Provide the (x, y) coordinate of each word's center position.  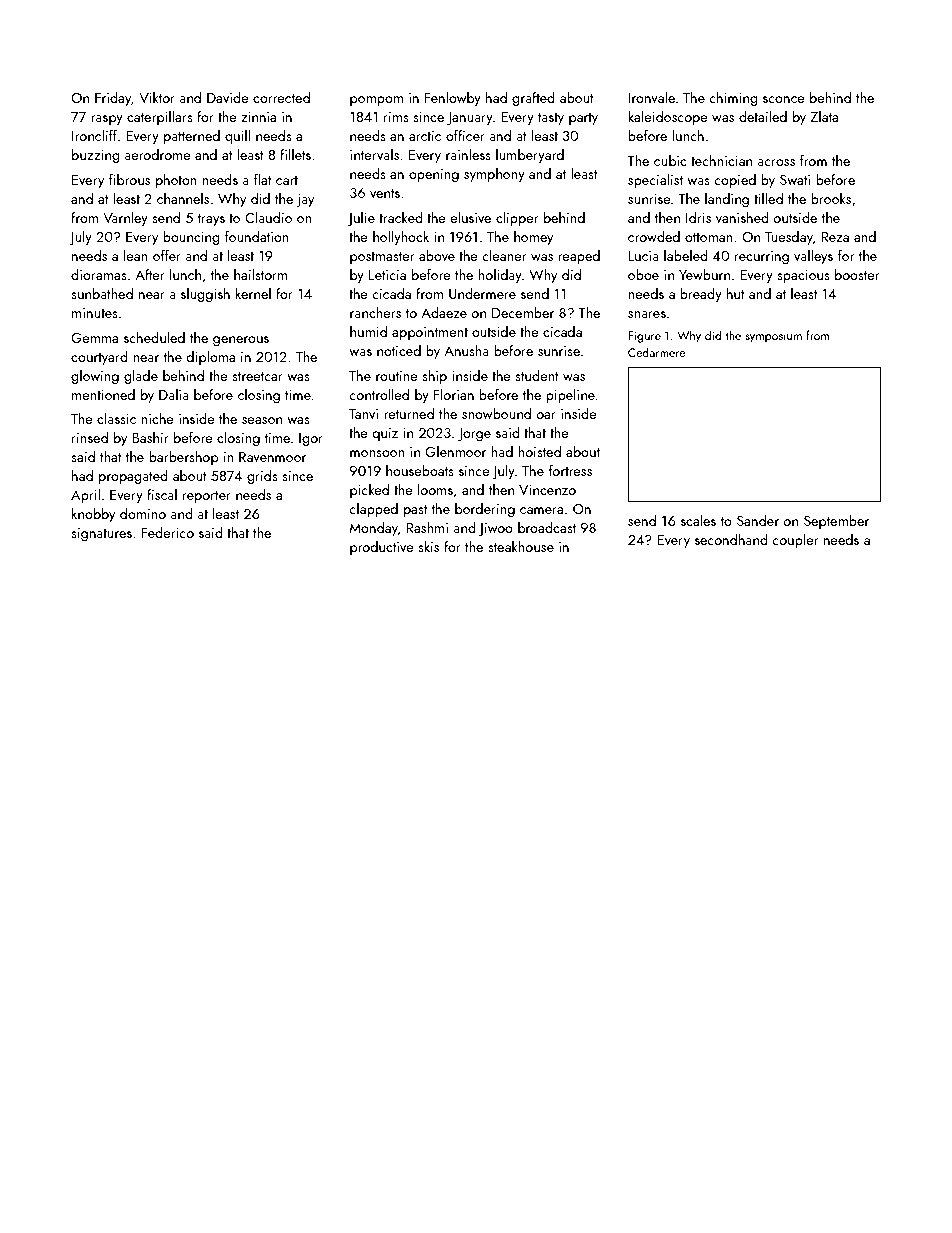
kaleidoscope (668, 118)
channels (183, 198)
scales (698, 520)
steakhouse (521, 546)
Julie (361, 219)
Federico (168, 532)
